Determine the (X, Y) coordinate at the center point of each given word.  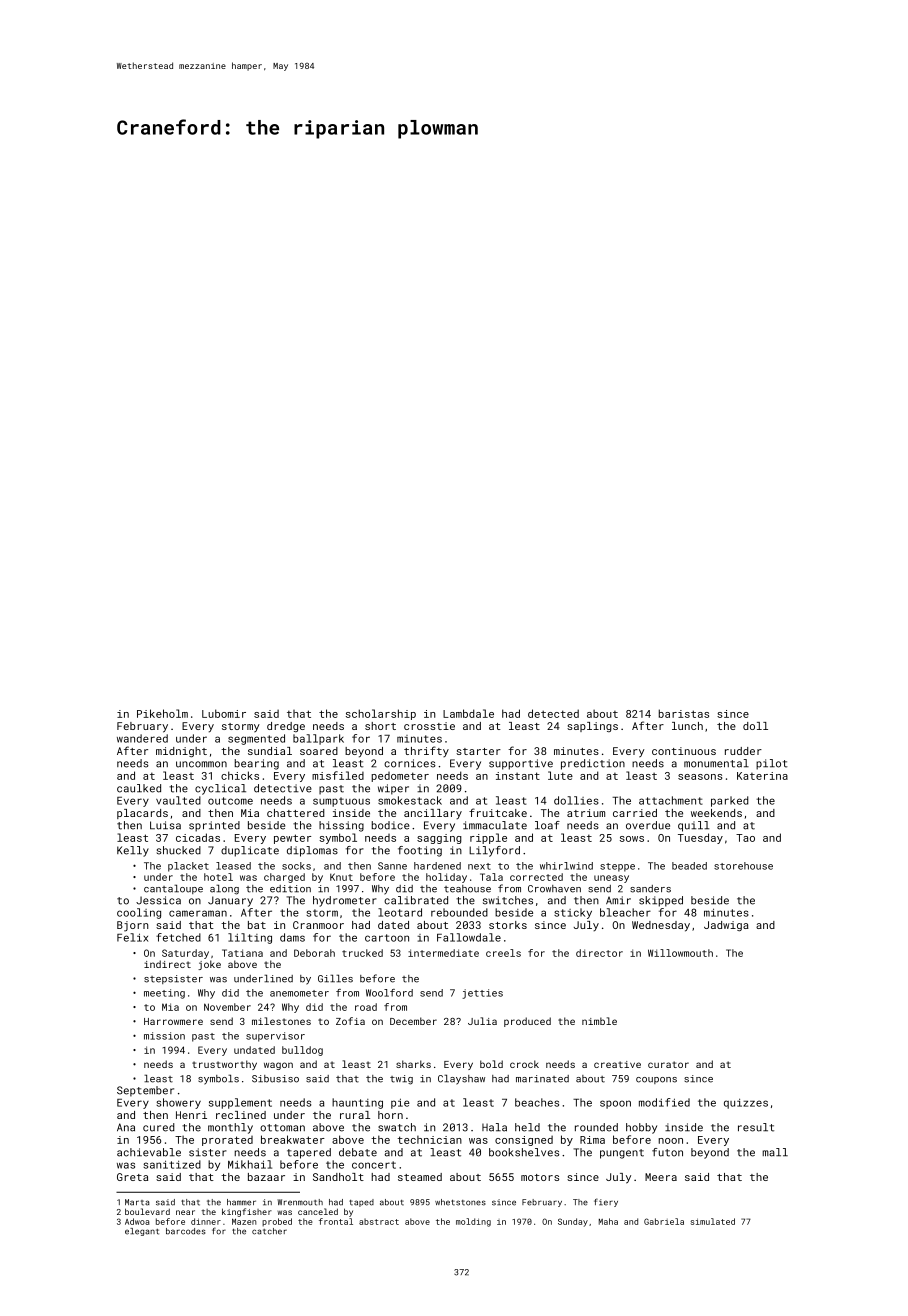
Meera (661, 1177)
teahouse (467, 889)
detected (553, 713)
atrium (586, 813)
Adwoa (137, 1221)
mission (164, 1036)
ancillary (433, 814)
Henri (191, 1115)
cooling (139, 913)
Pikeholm (162, 713)
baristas (684, 713)
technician (429, 1140)
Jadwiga (726, 926)
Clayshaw (461, 1079)
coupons (656, 1080)
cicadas (198, 837)
